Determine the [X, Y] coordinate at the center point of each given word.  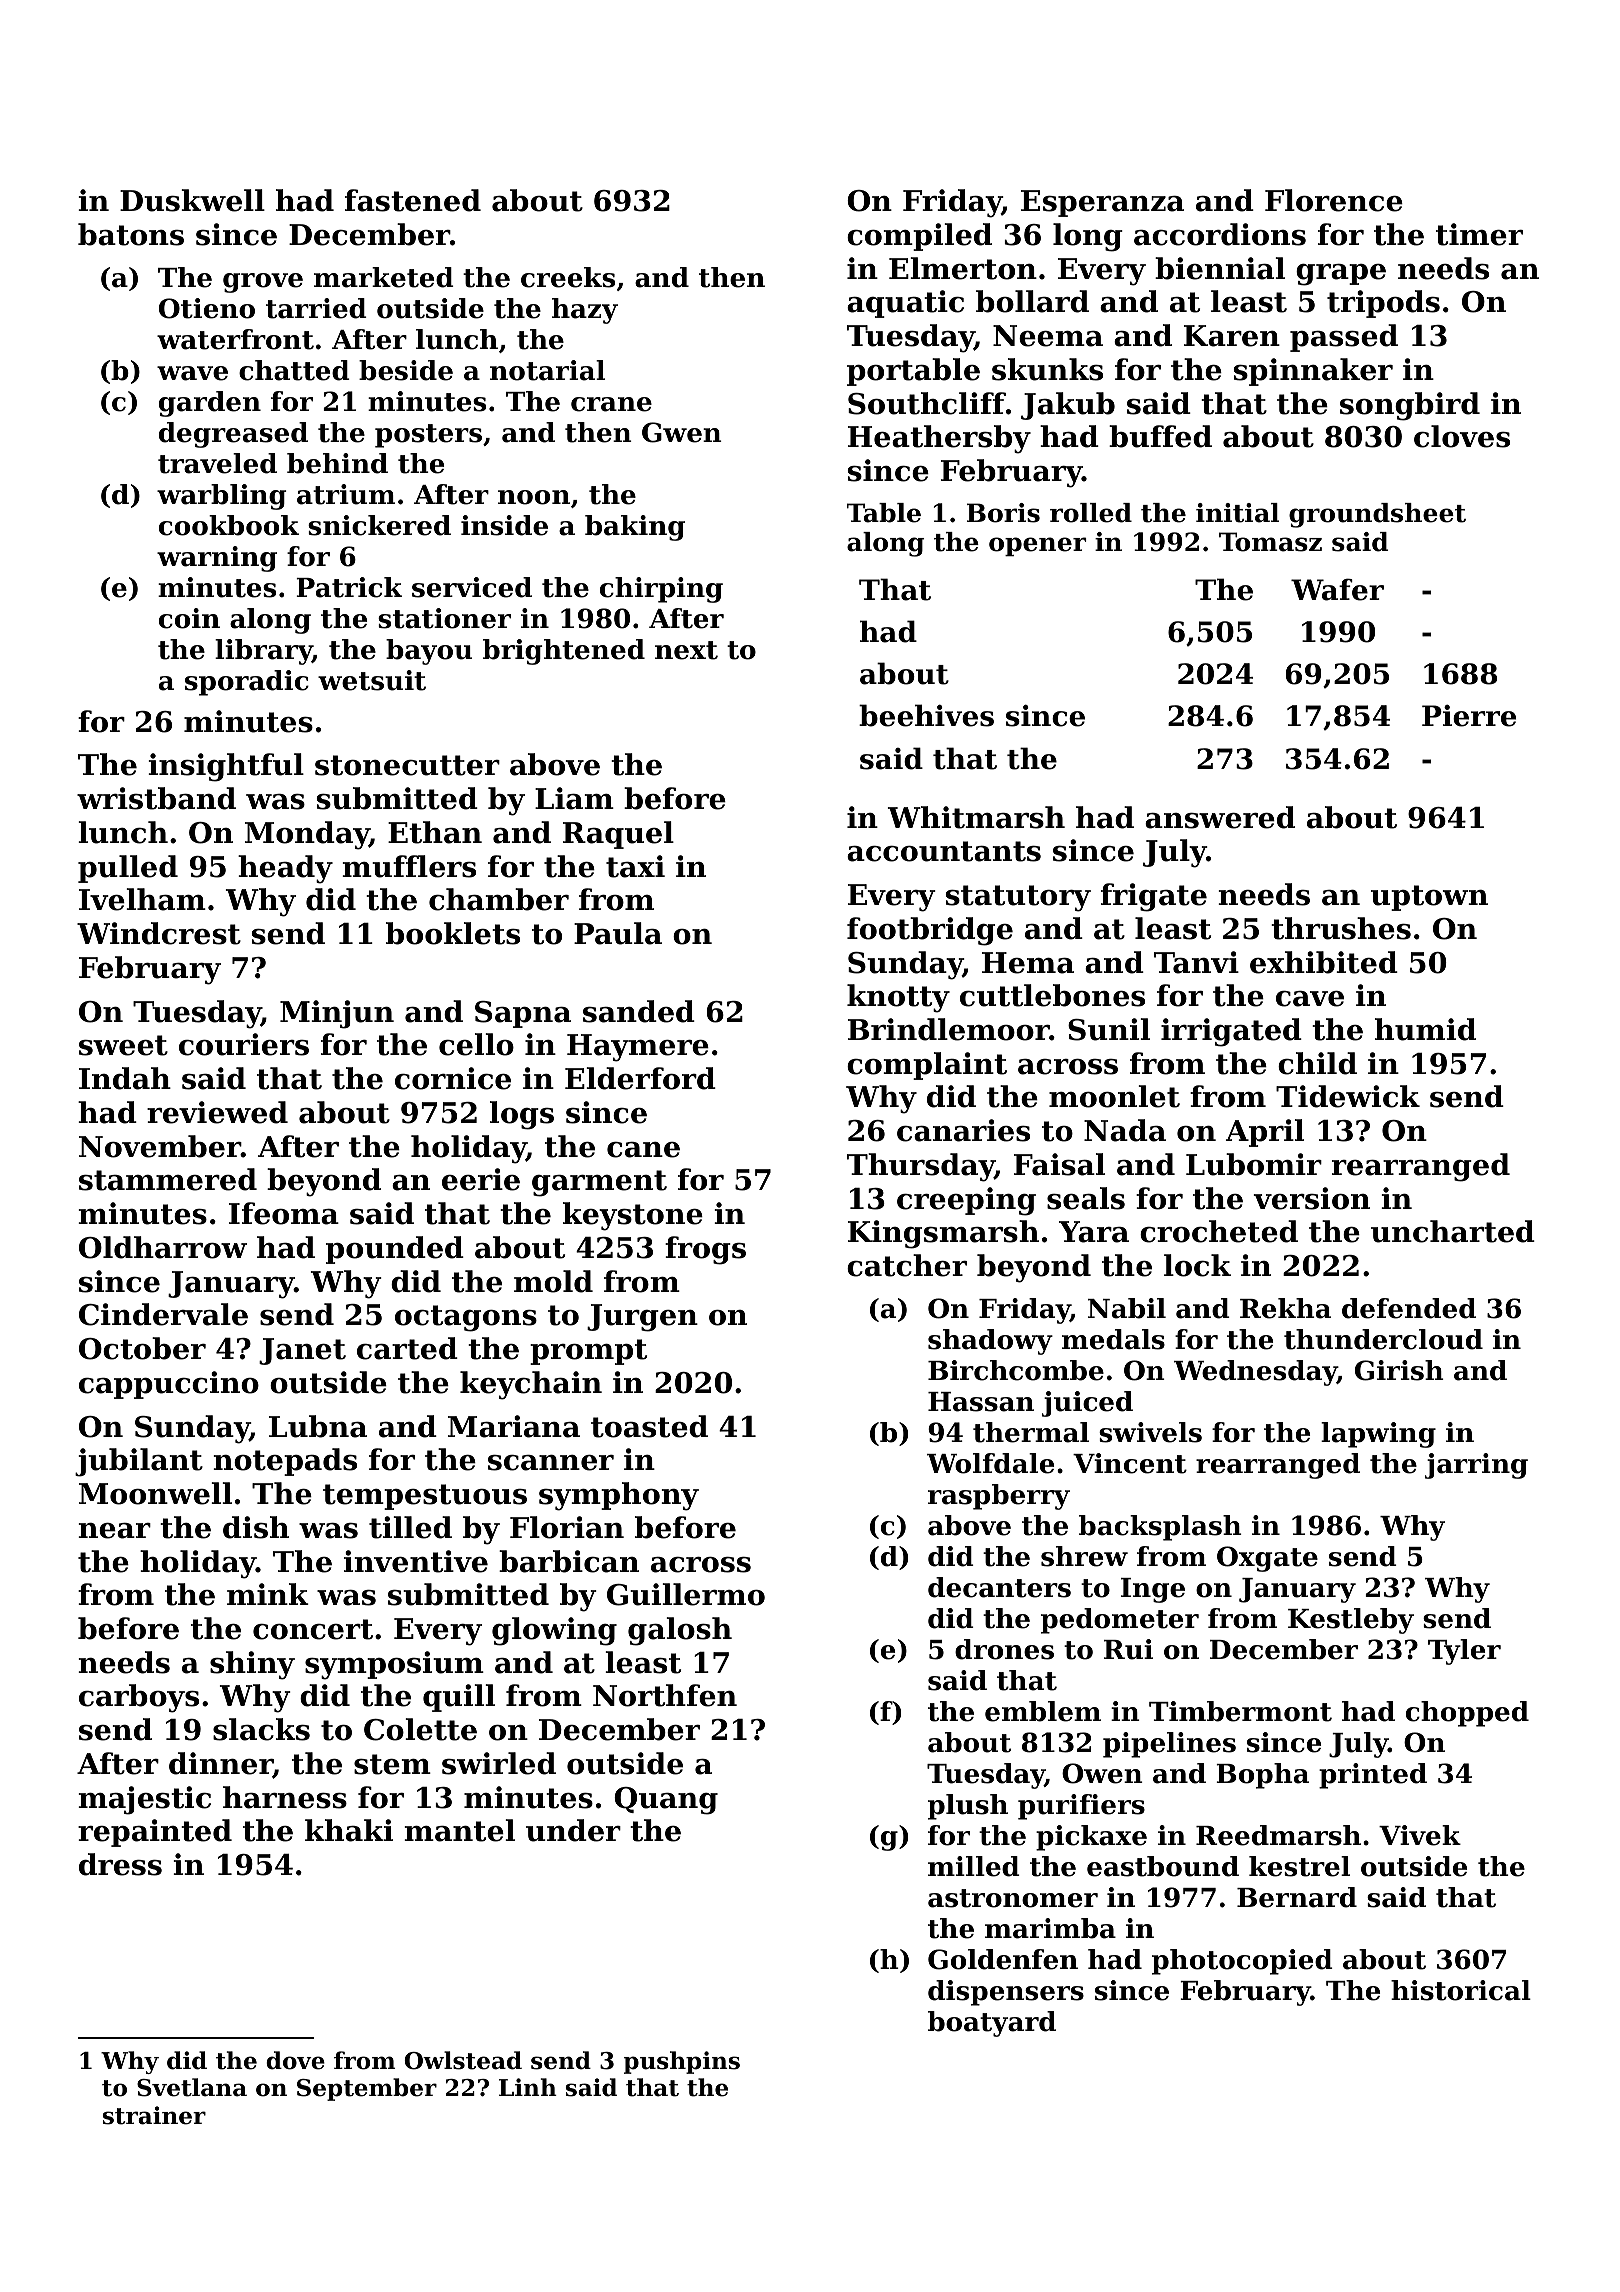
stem [392, 1764]
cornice [453, 1078]
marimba [1050, 1928]
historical [1461, 1990]
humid [1425, 1029]
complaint [927, 1066]
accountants [944, 851]
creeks [568, 277]
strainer [154, 2115]
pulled [128, 869]
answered [1220, 817]
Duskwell [192, 200]
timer [1479, 234]
